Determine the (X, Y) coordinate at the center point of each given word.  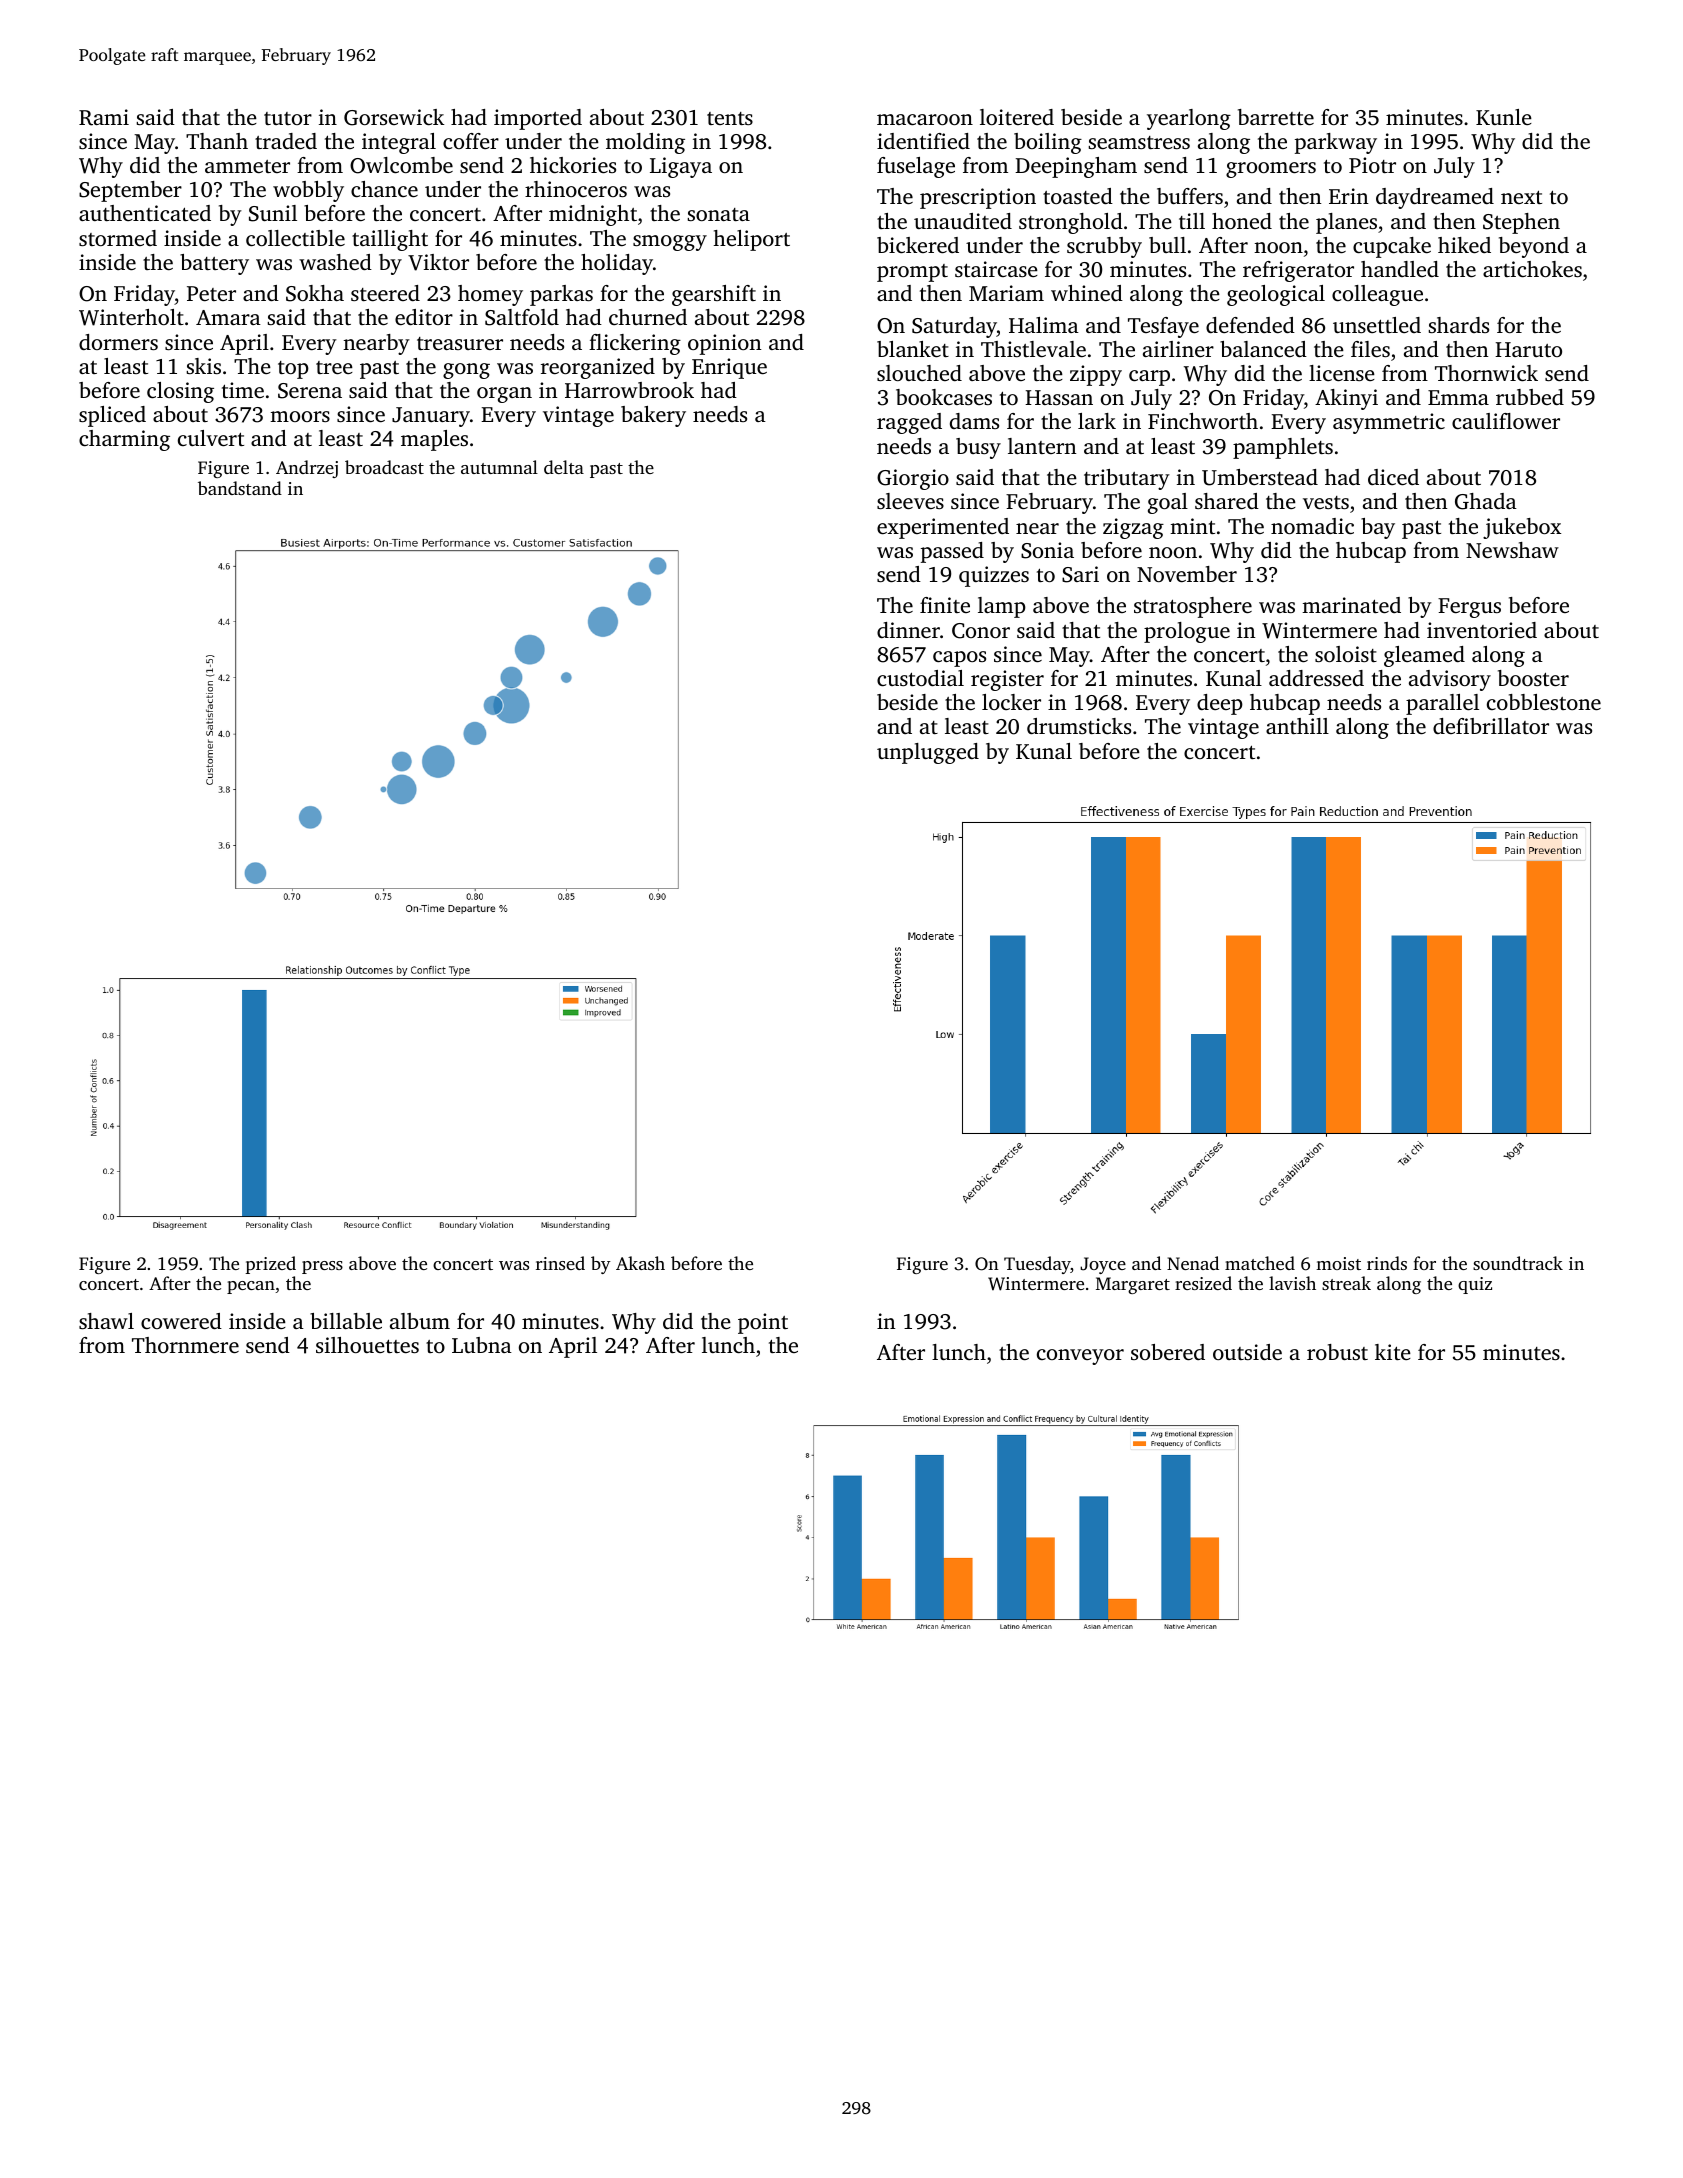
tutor (288, 118)
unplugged (928, 753)
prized (270, 1265)
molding (645, 143)
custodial (920, 678)
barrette (1276, 117)
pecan (251, 1287)
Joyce (1103, 1265)
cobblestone (1544, 702)
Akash (640, 1263)
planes (1346, 223)
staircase (996, 269)
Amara (228, 317)
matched (1260, 1263)
